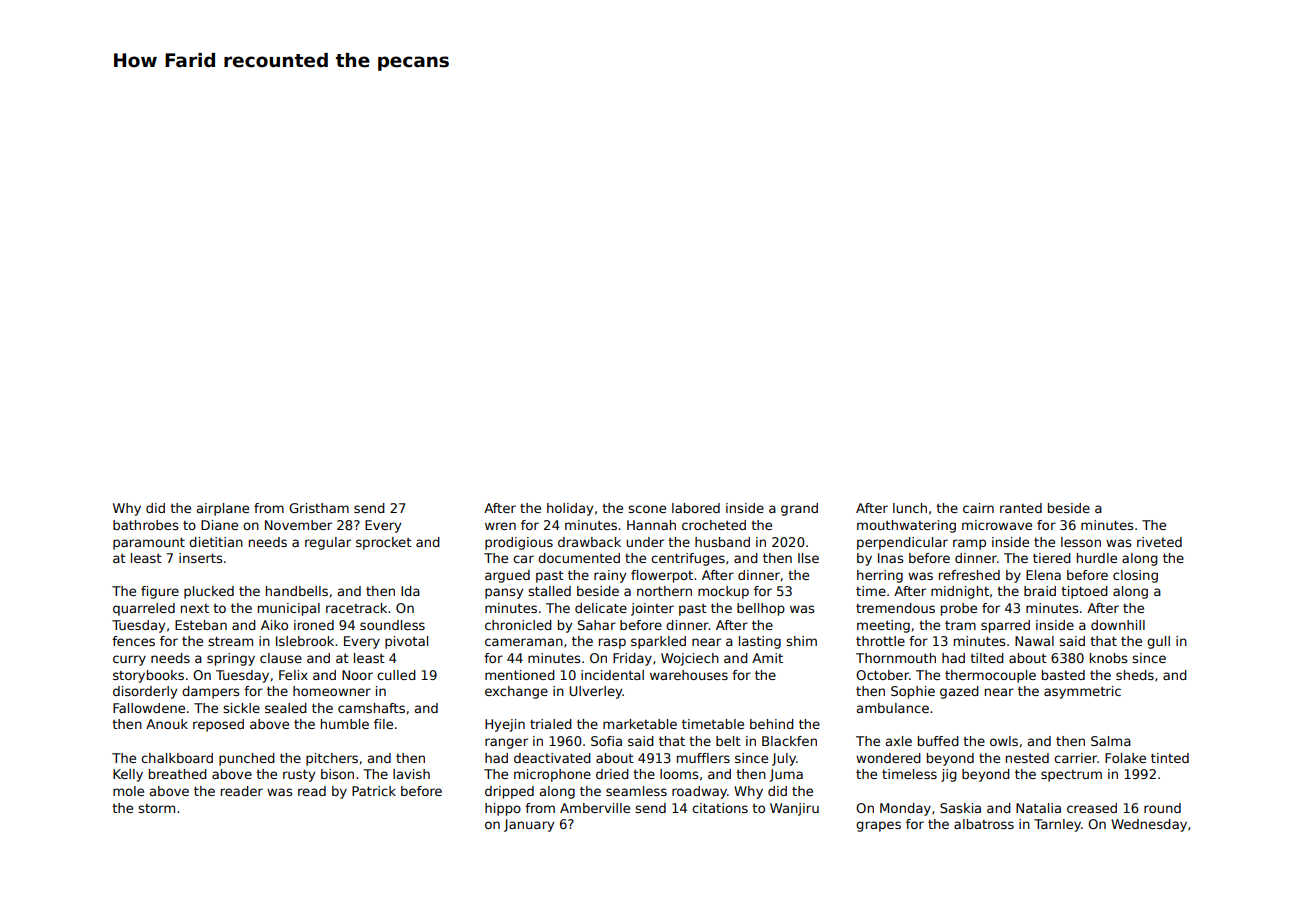 This page has width=1308, height=924. Describe the element at coordinates (319, 508) in the page. I see `Gristham` at that location.
